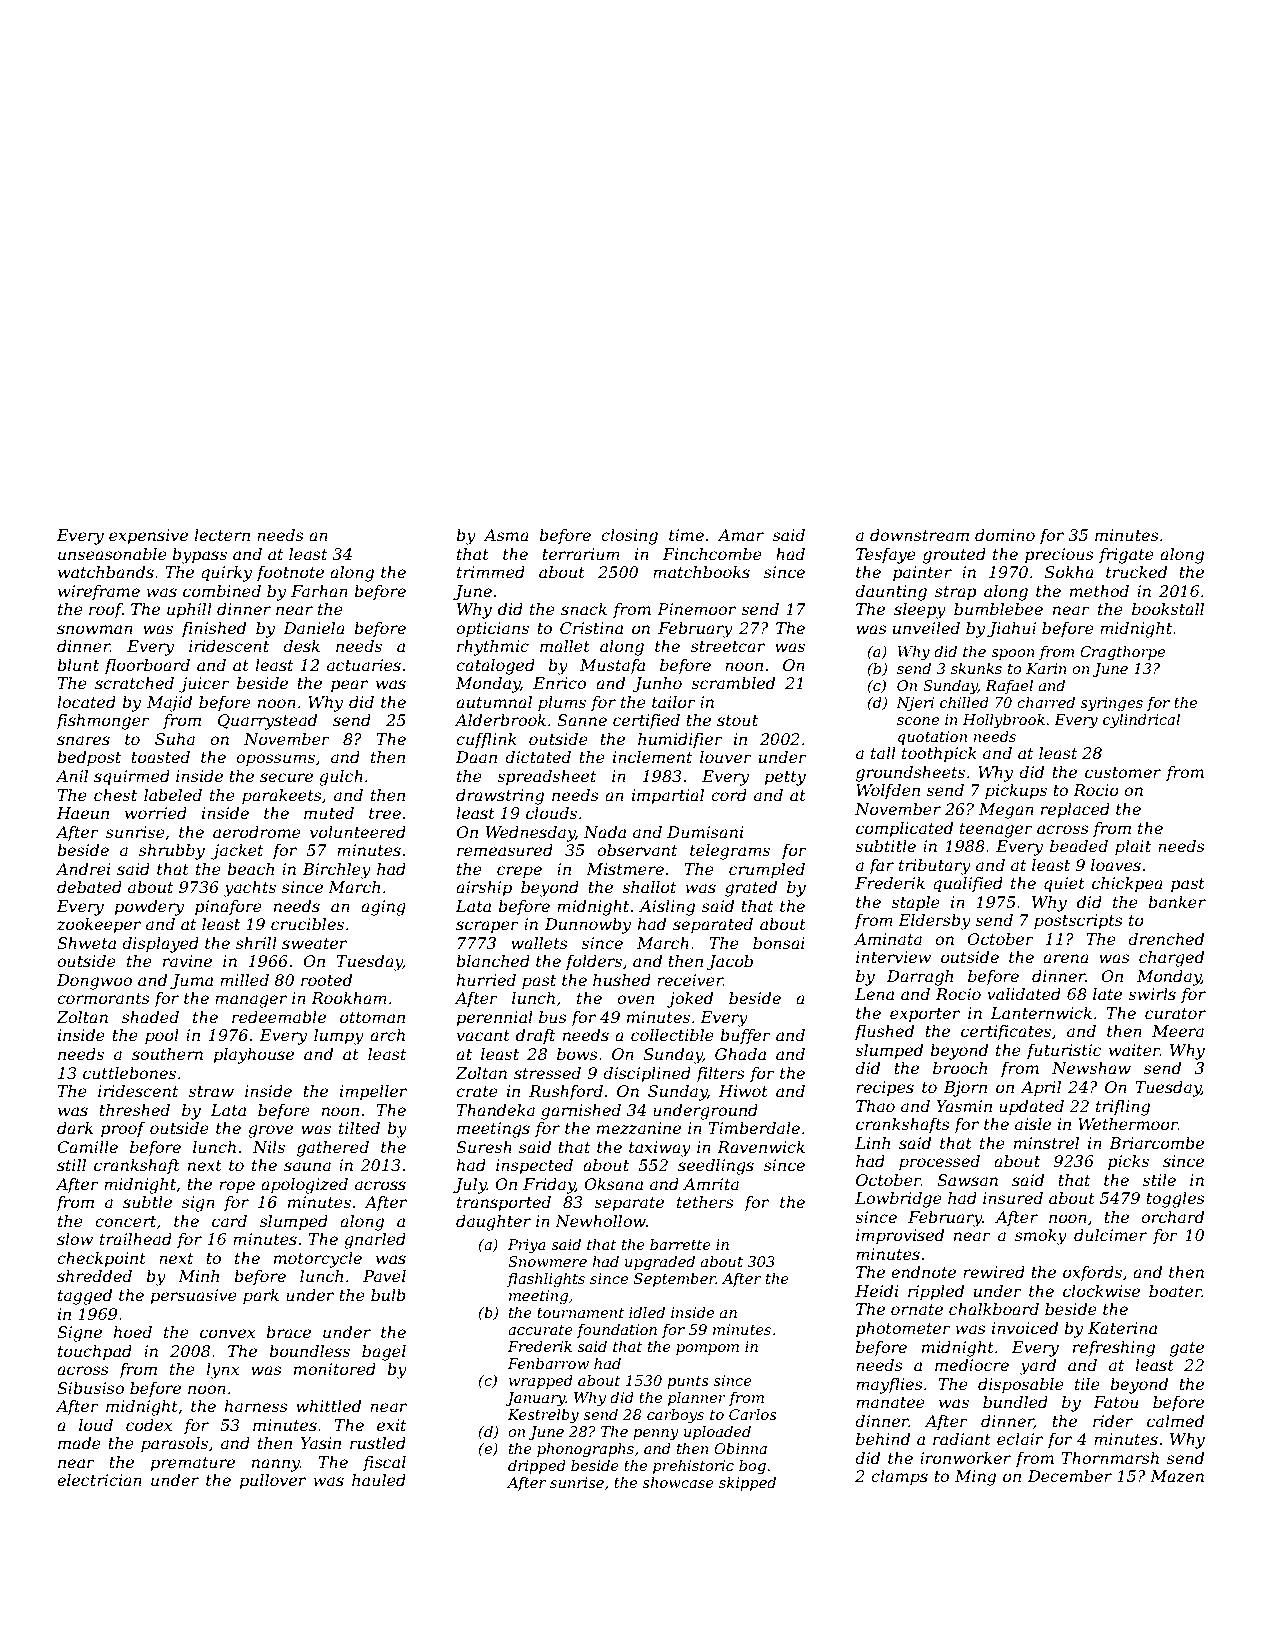 The image size is (1262, 1633). What do you see at coordinates (75, 1239) in the page?
I see `slow` at bounding box center [75, 1239].
